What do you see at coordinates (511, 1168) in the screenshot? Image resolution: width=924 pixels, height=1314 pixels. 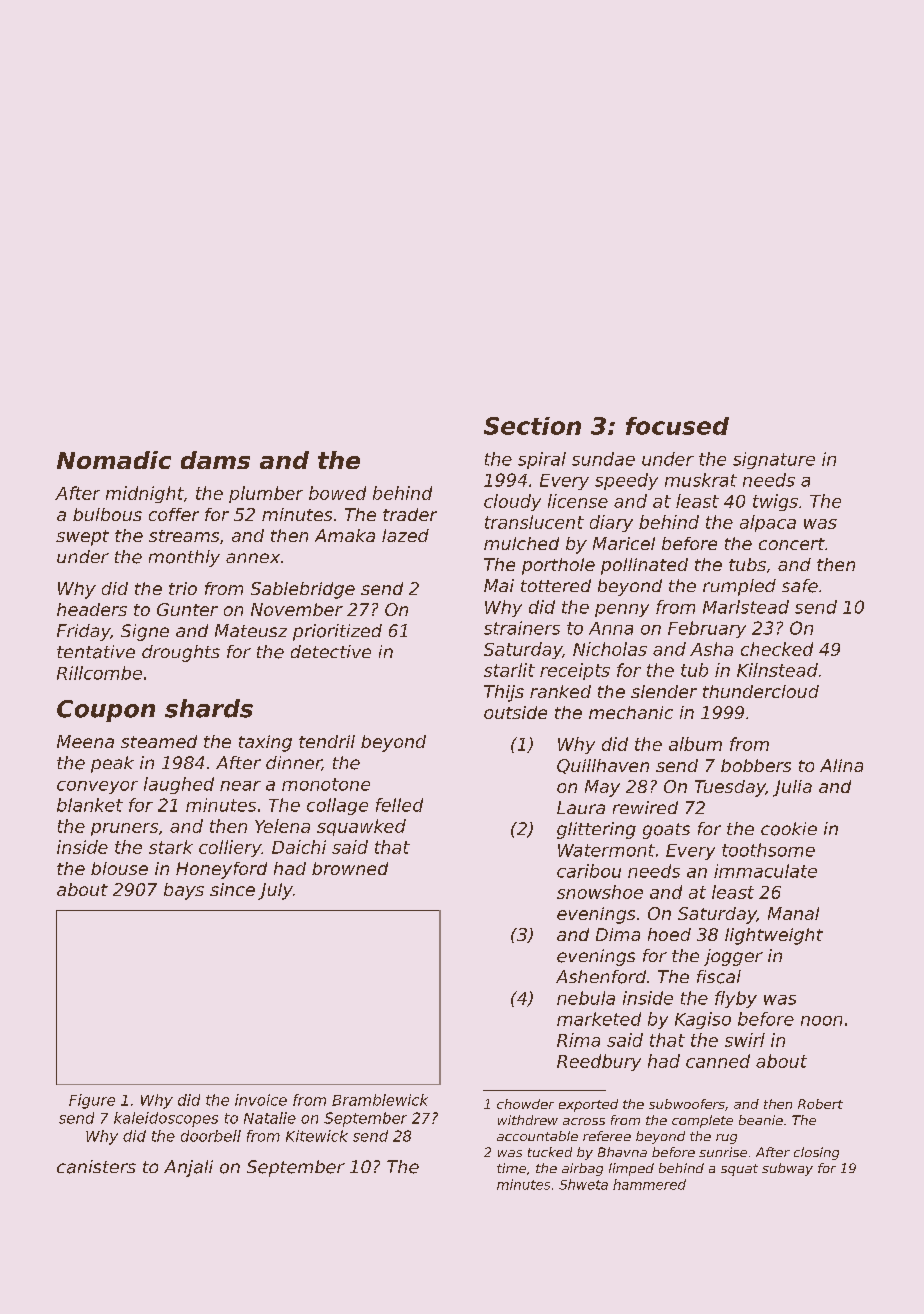 I see `time` at bounding box center [511, 1168].
